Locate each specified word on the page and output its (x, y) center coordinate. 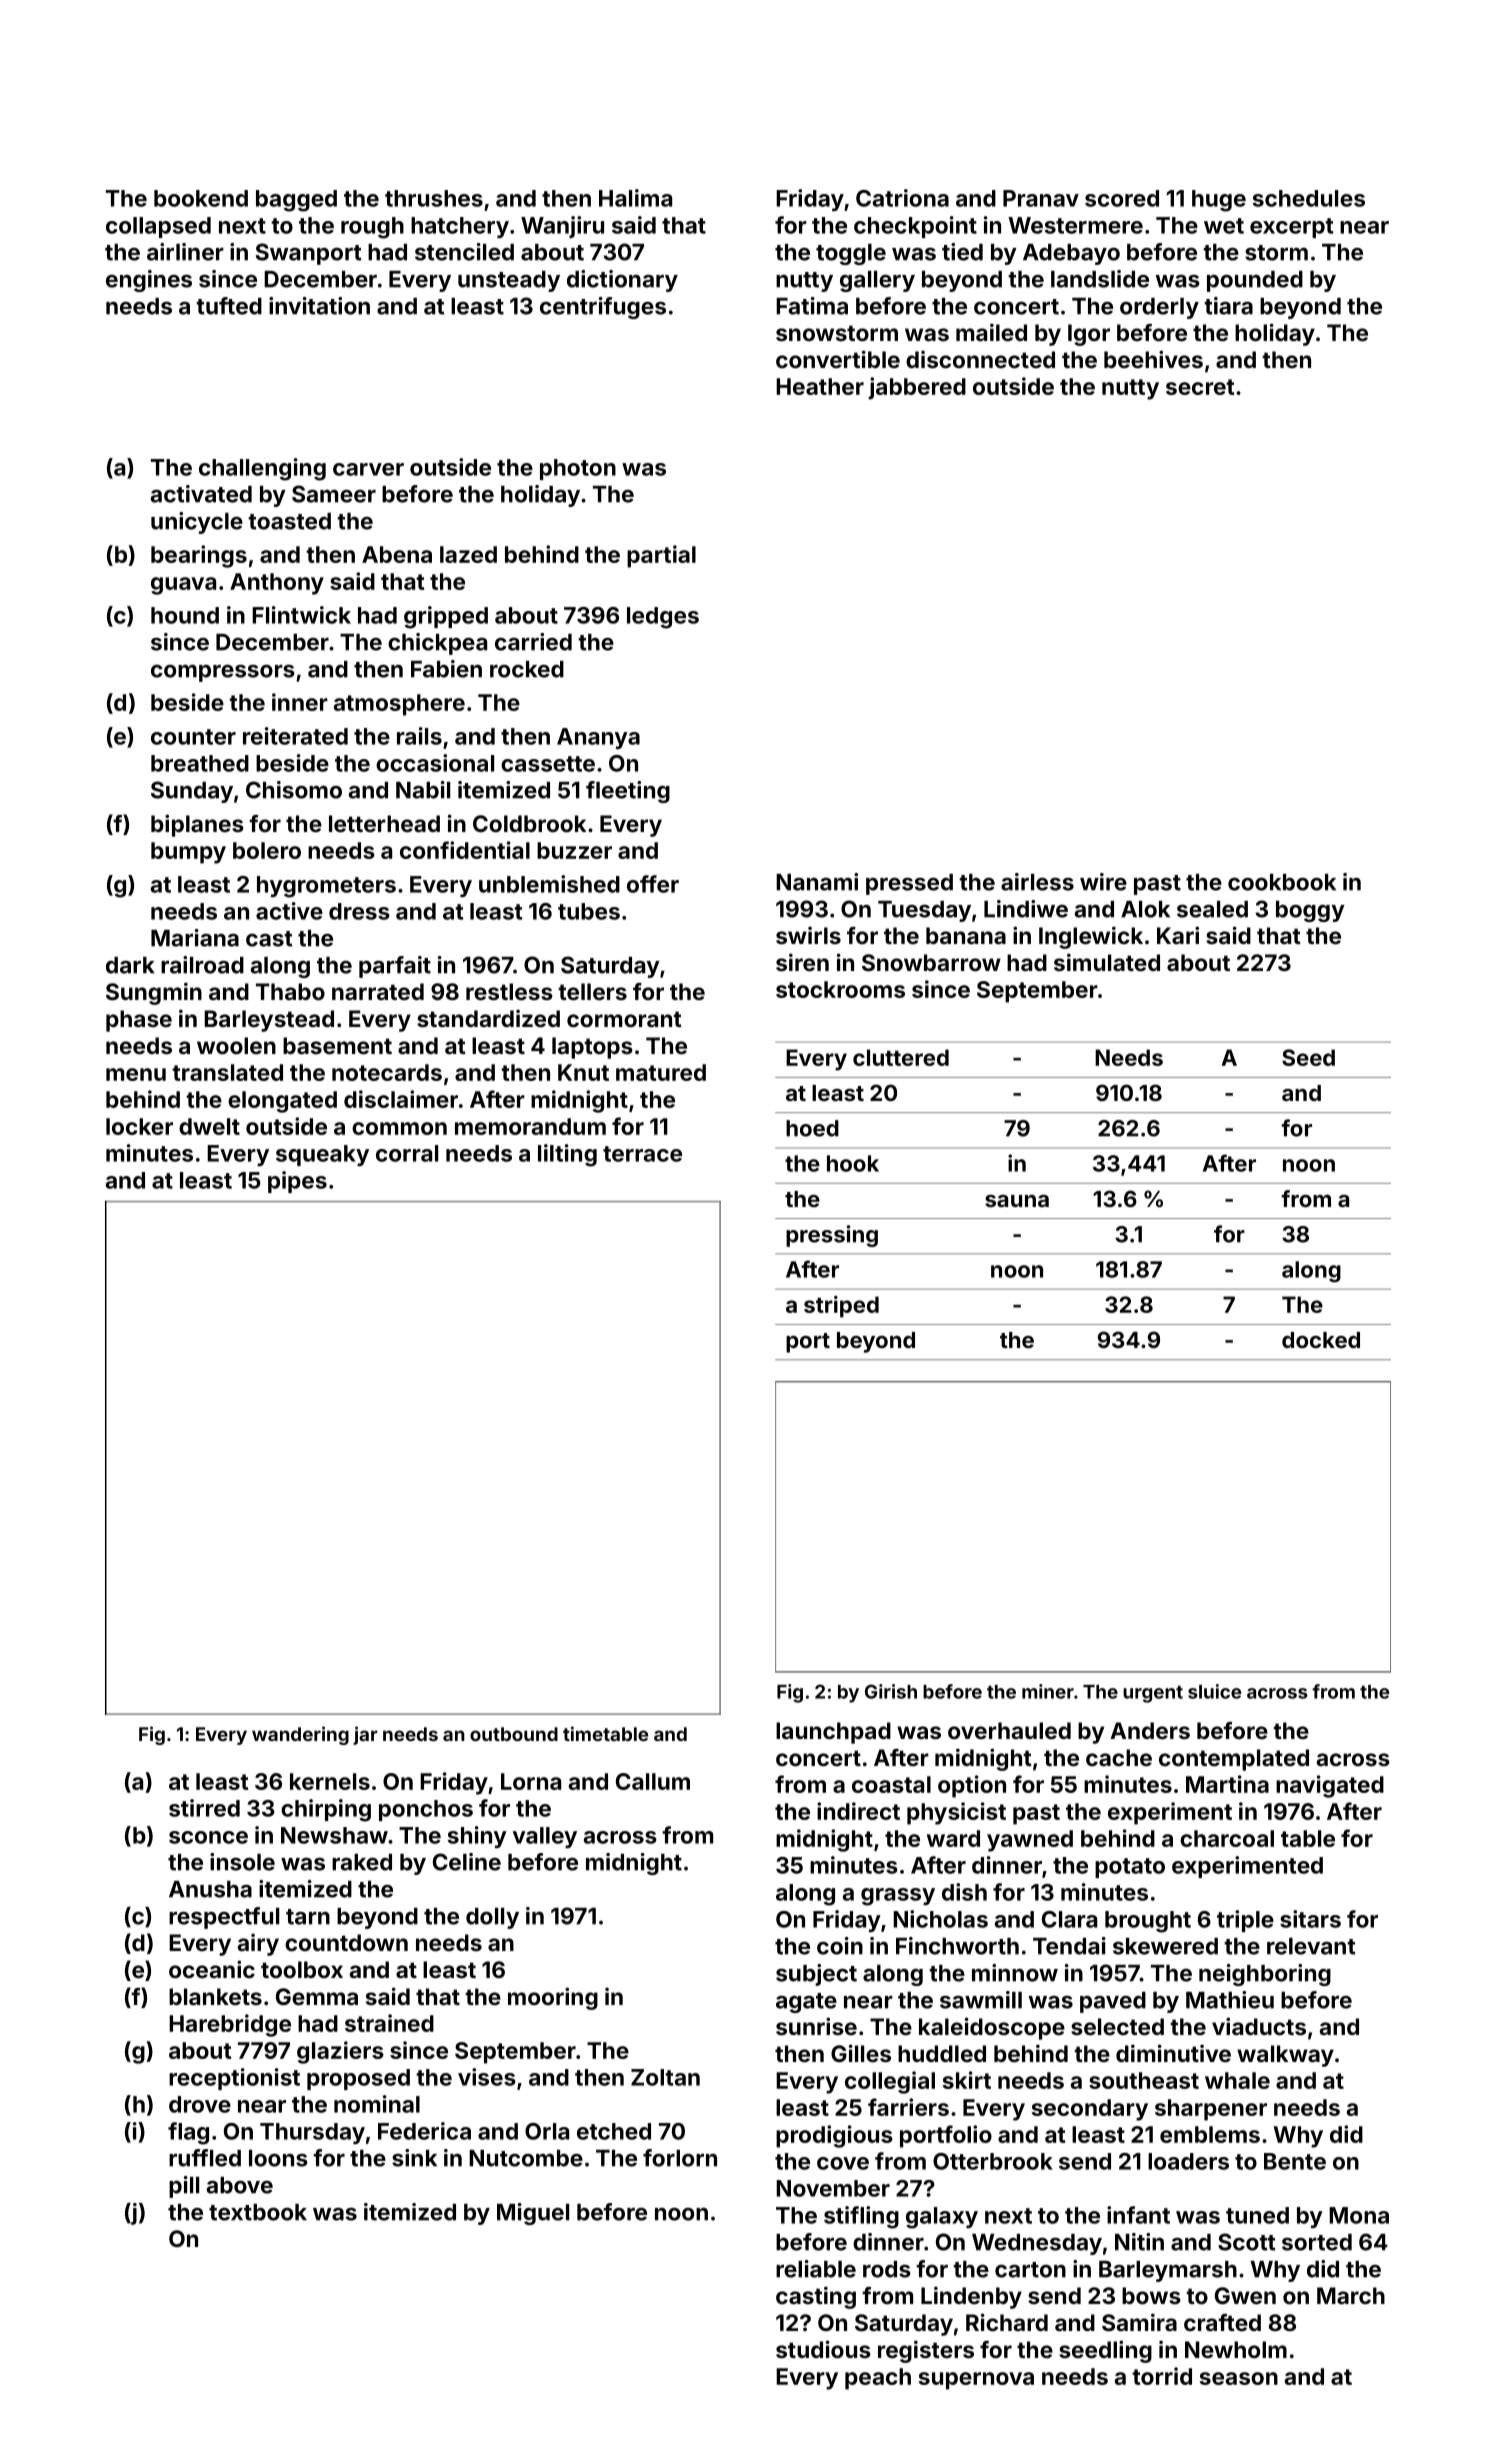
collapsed (158, 227)
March (1351, 2295)
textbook (258, 2212)
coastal (891, 1784)
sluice (1214, 1691)
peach (878, 2379)
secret (1200, 387)
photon (578, 469)
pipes (297, 1182)
